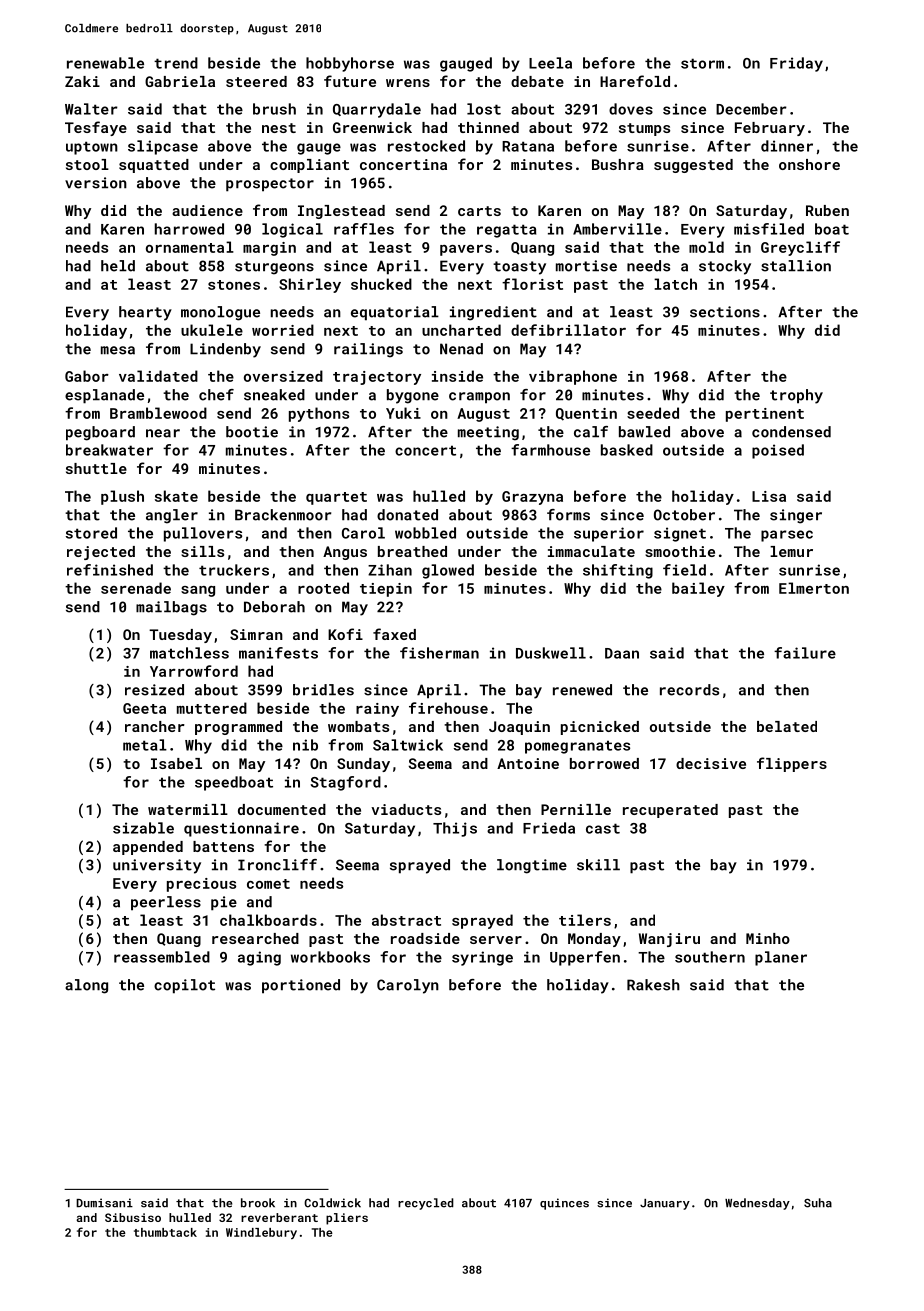 The height and width of the screenshot is (1311, 924). I want to click on pliers, so click(347, 1219).
